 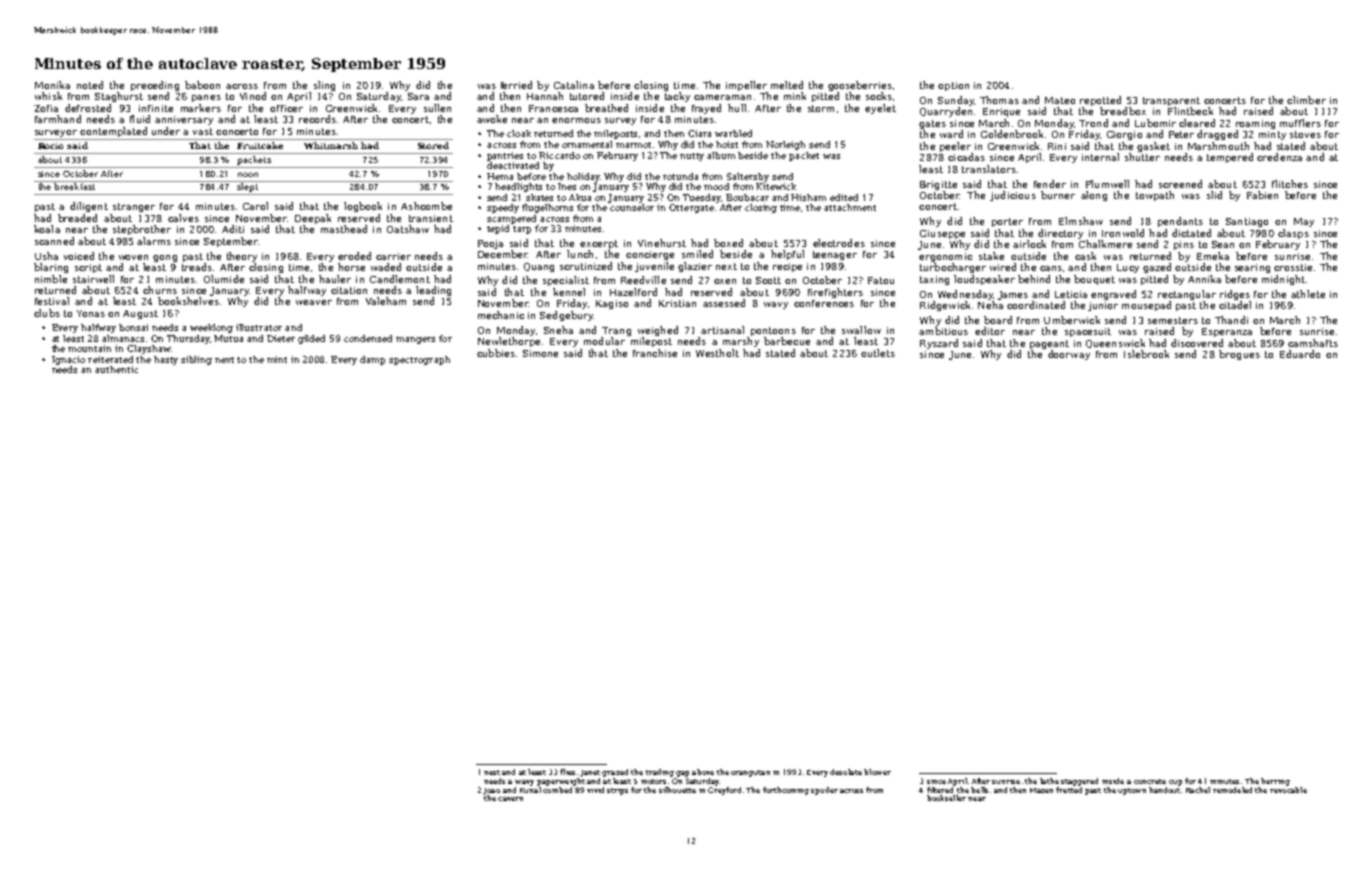 I want to click on Enrique, so click(x=1001, y=112).
